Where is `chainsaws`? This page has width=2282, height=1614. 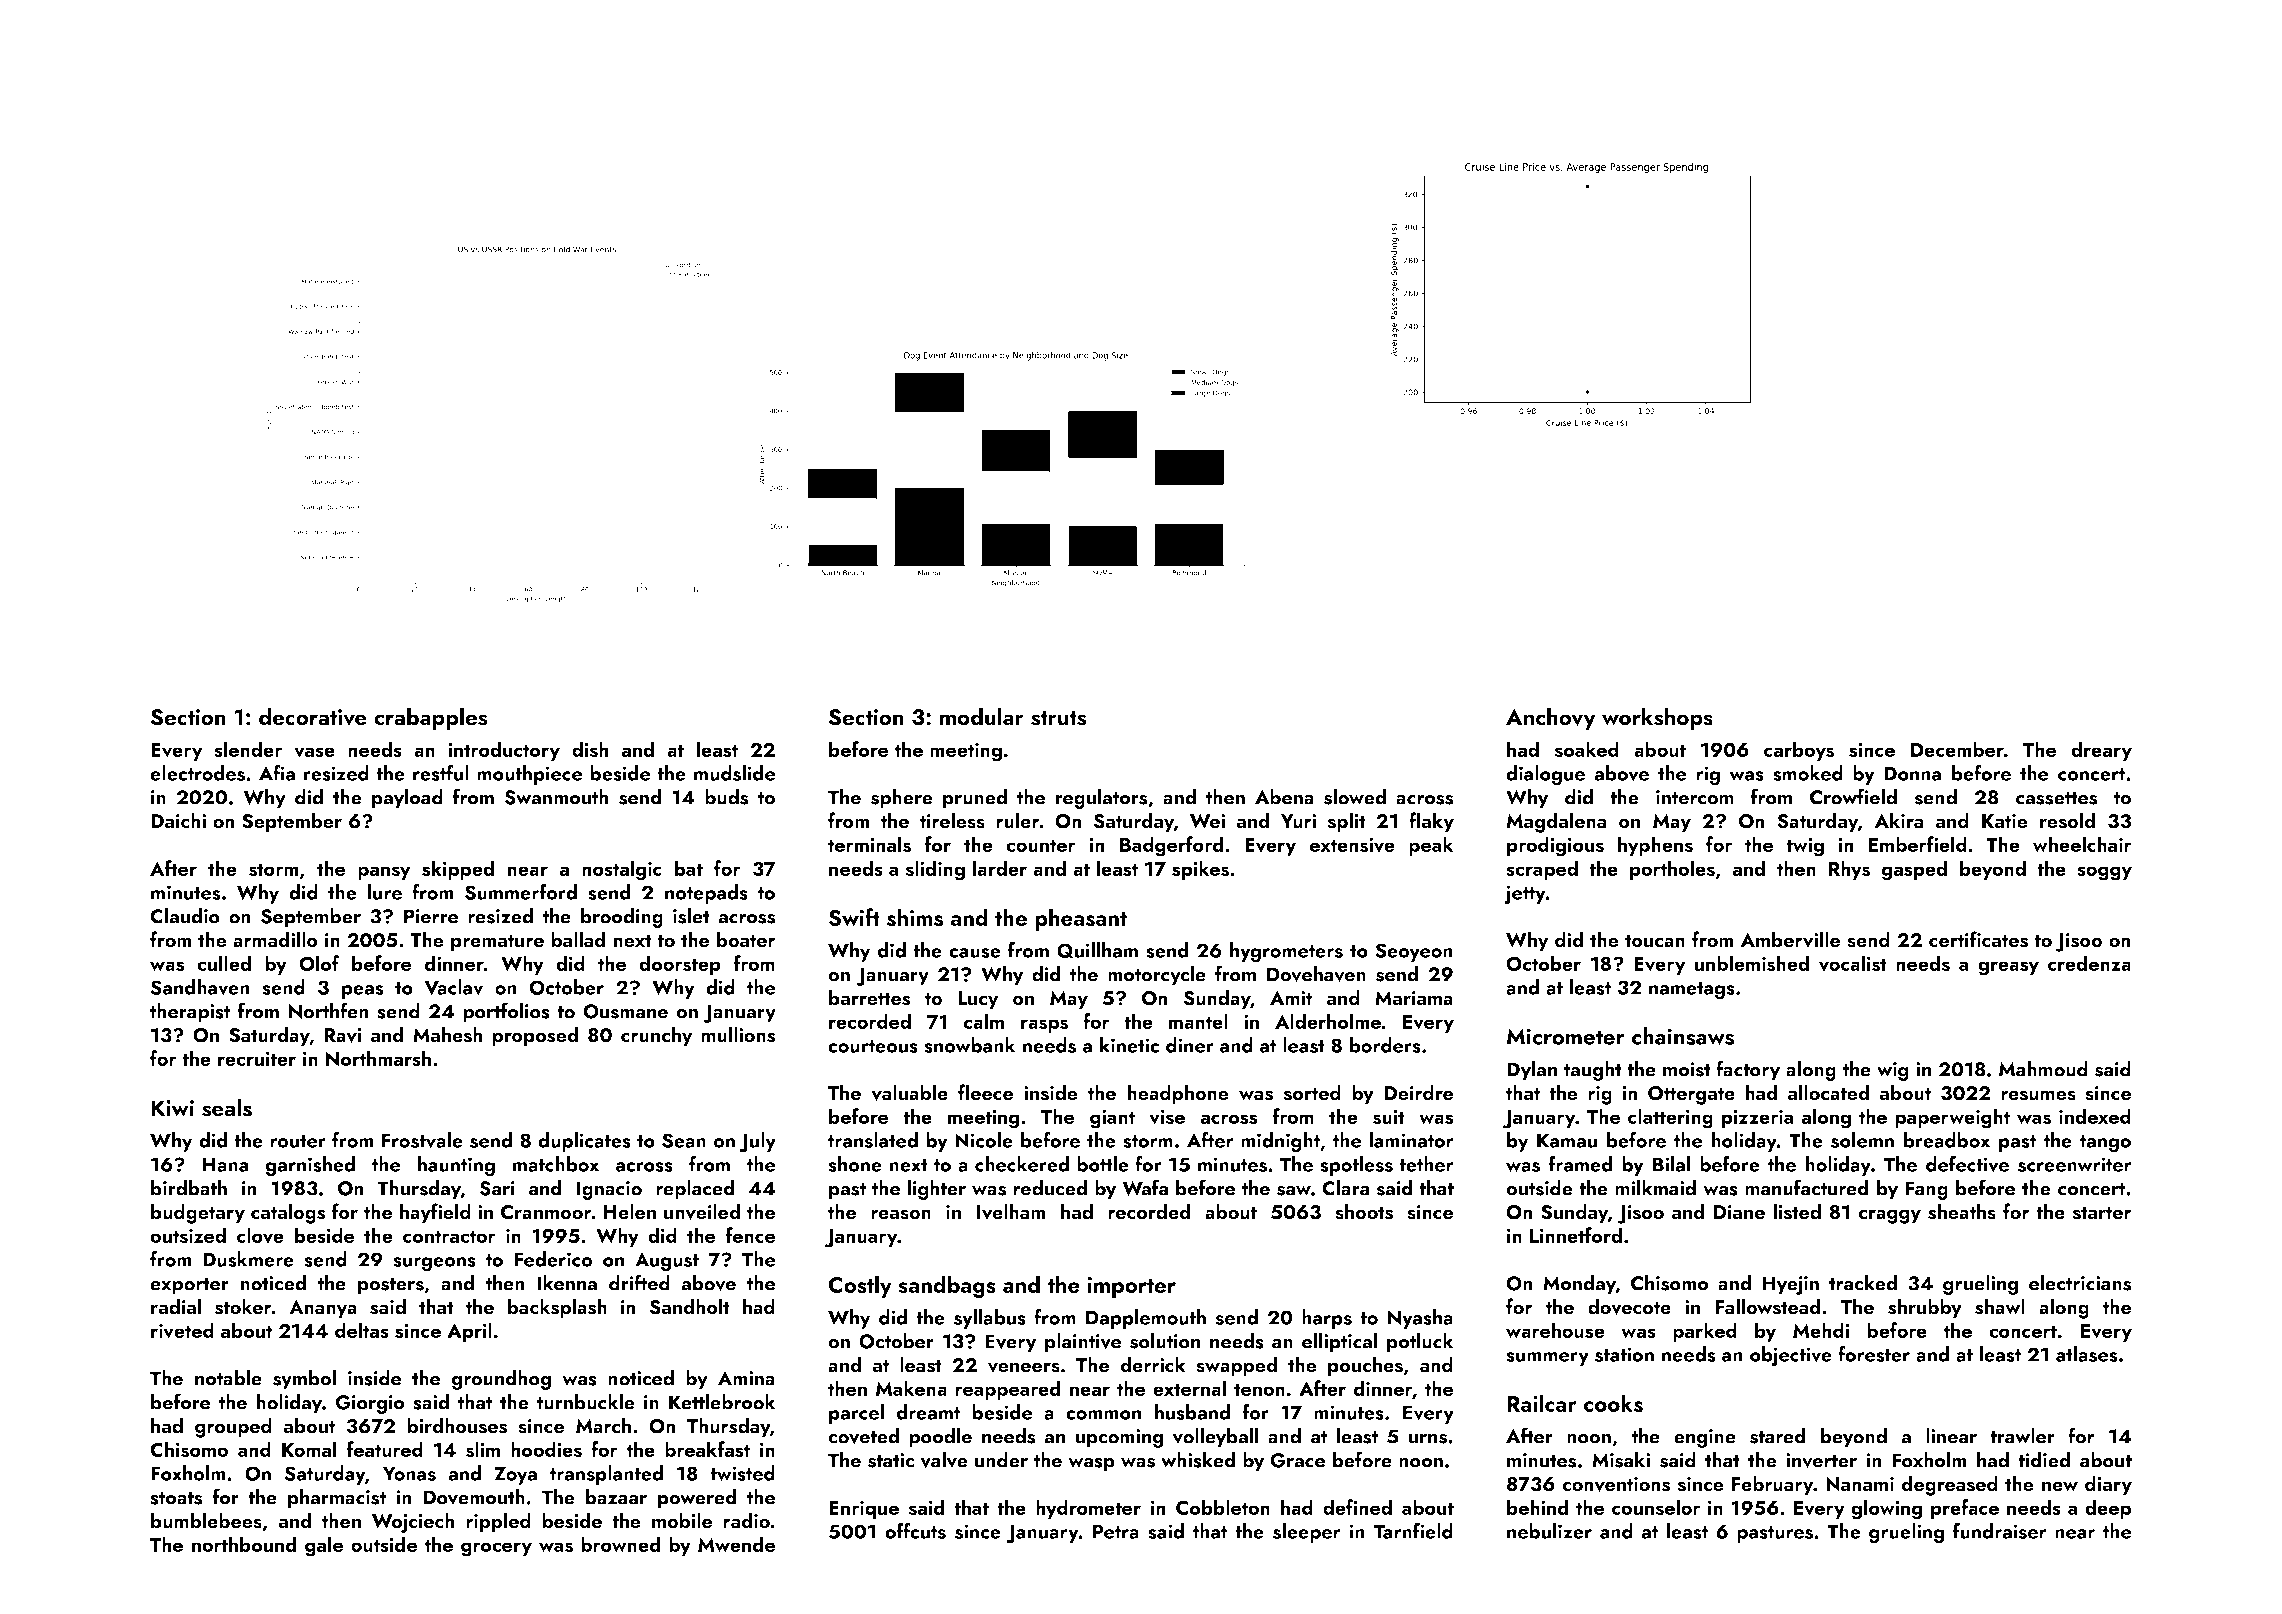 chainsaws is located at coordinates (1683, 1036).
